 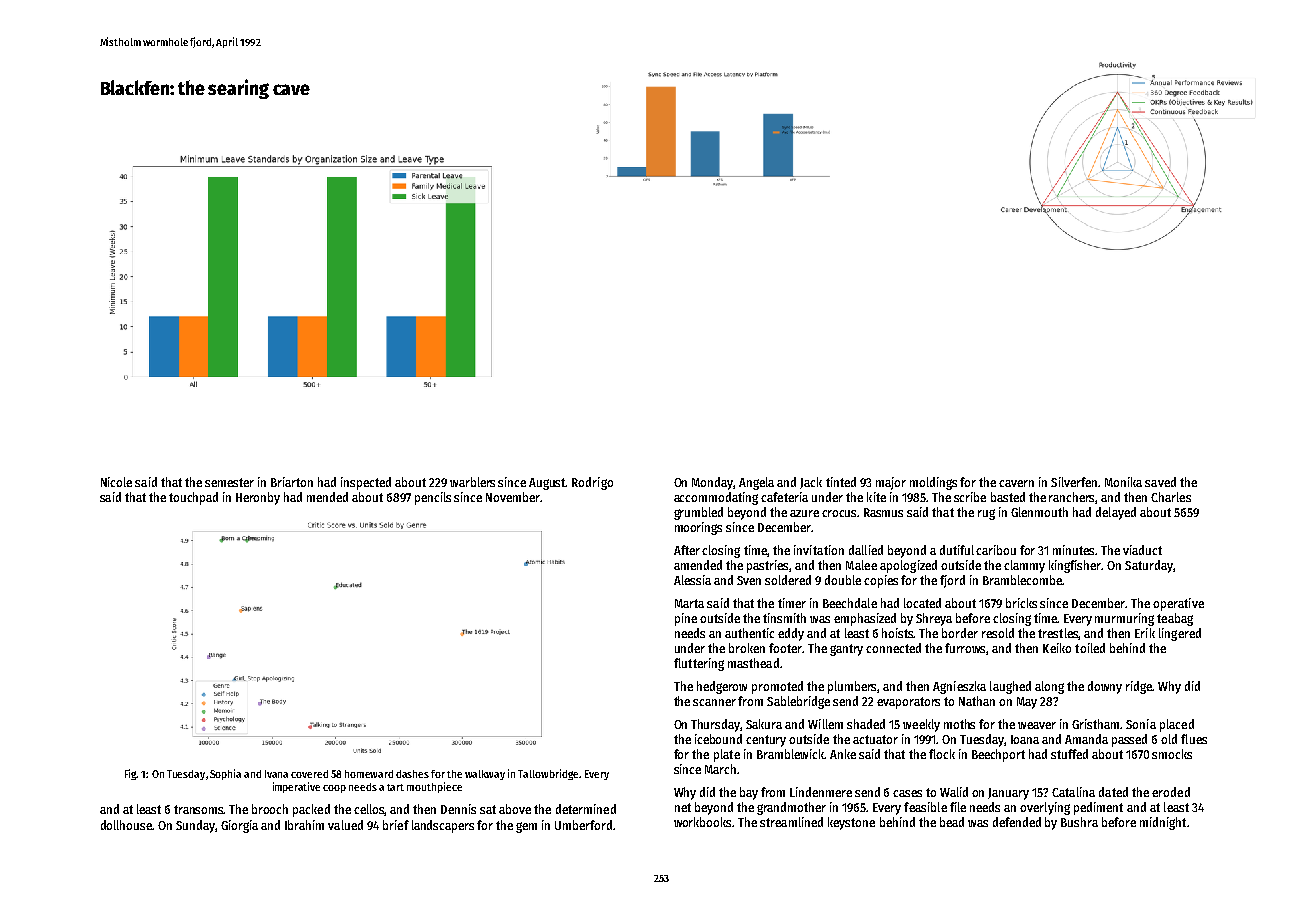 I want to click on fluttering, so click(x=699, y=664).
